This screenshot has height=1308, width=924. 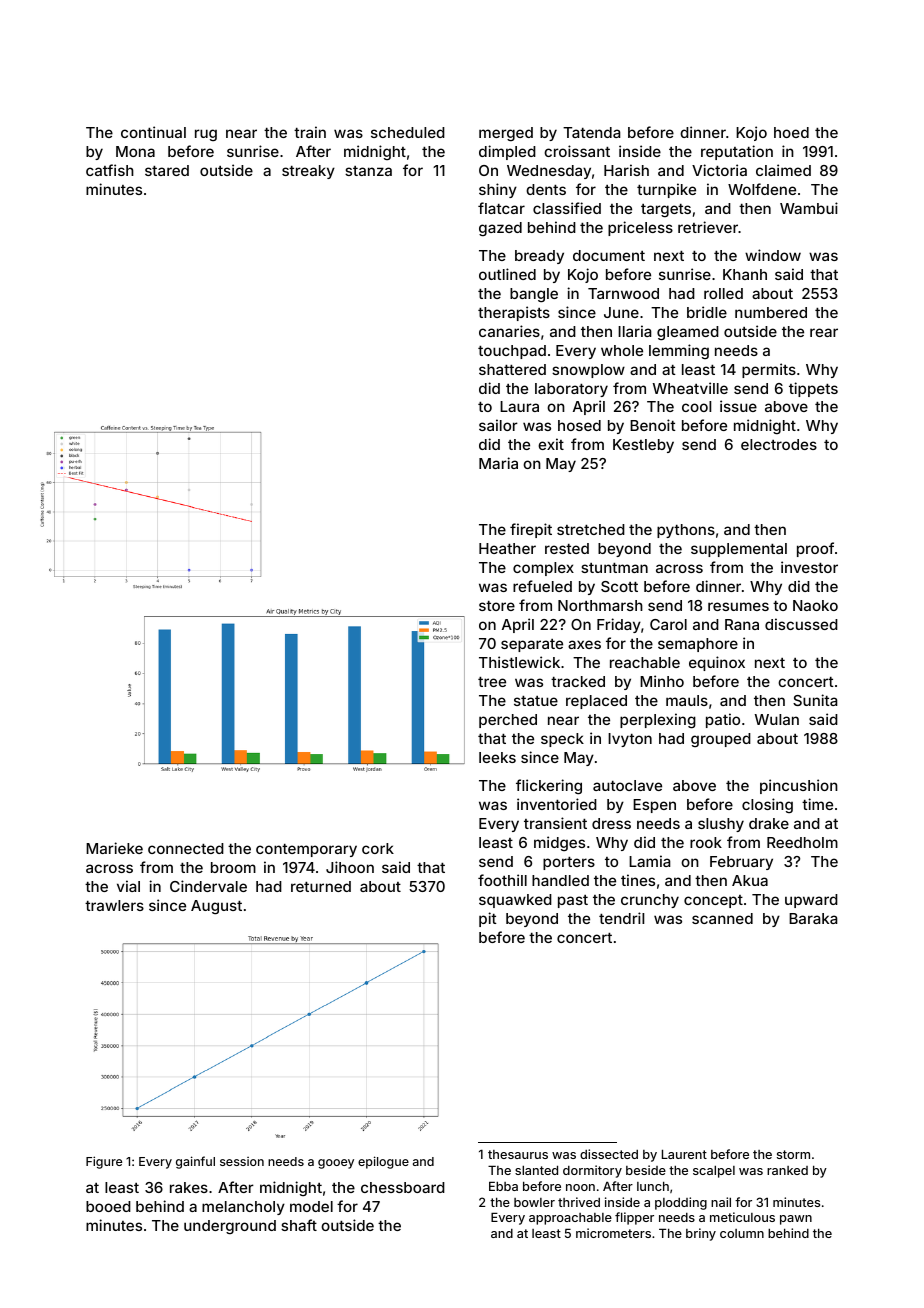 I want to click on electrodes, so click(x=779, y=444).
